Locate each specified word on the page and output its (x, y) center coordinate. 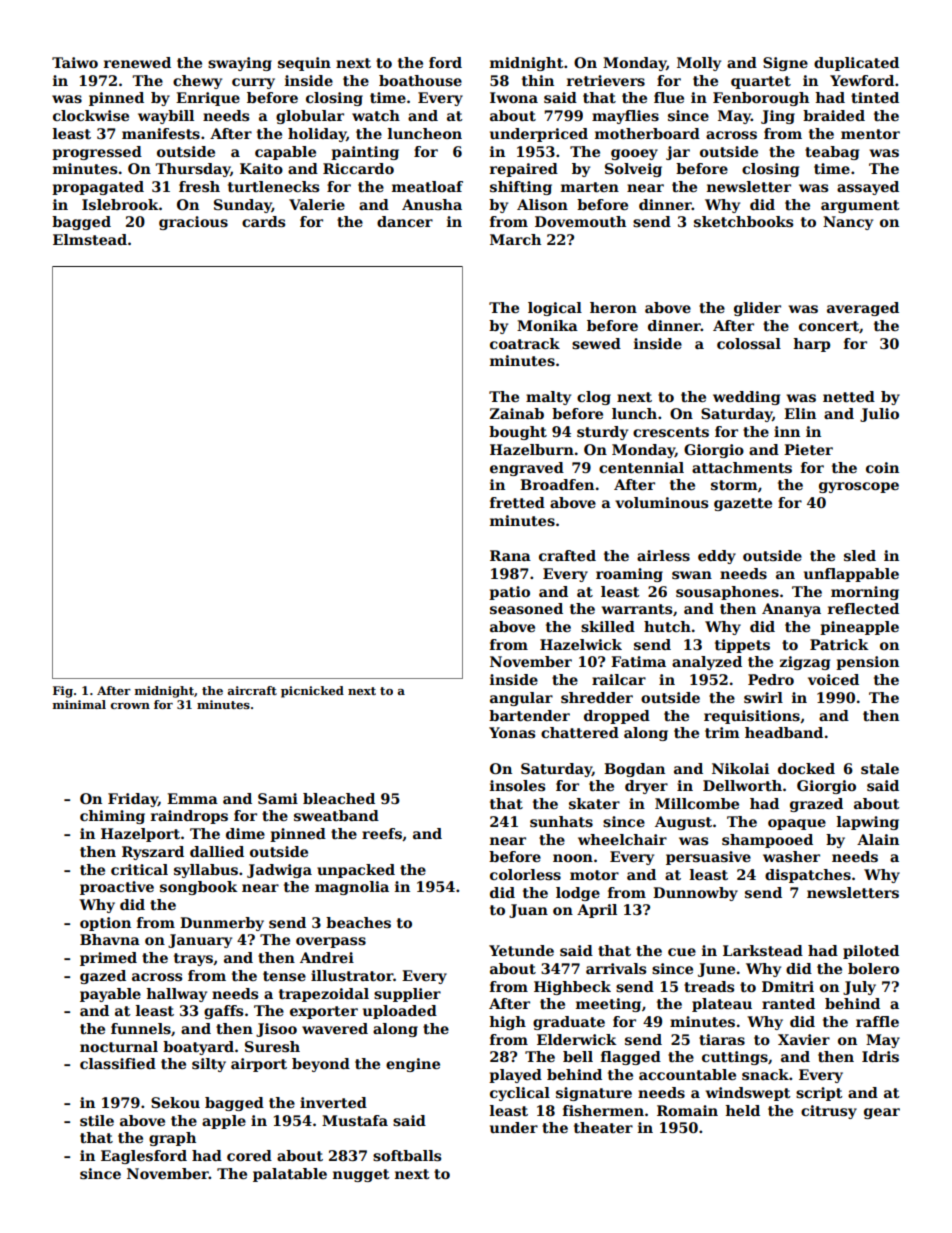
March (515, 239)
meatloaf (427, 186)
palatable (290, 1175)
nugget (361, 1175)
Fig (63, 692)
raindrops (189, 817)
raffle (877, 1021)
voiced (833, 679)
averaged (863, 309)
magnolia (352, 888)
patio (509, 593)
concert (829, 326)
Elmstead (90, 239)
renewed (137, 62)
